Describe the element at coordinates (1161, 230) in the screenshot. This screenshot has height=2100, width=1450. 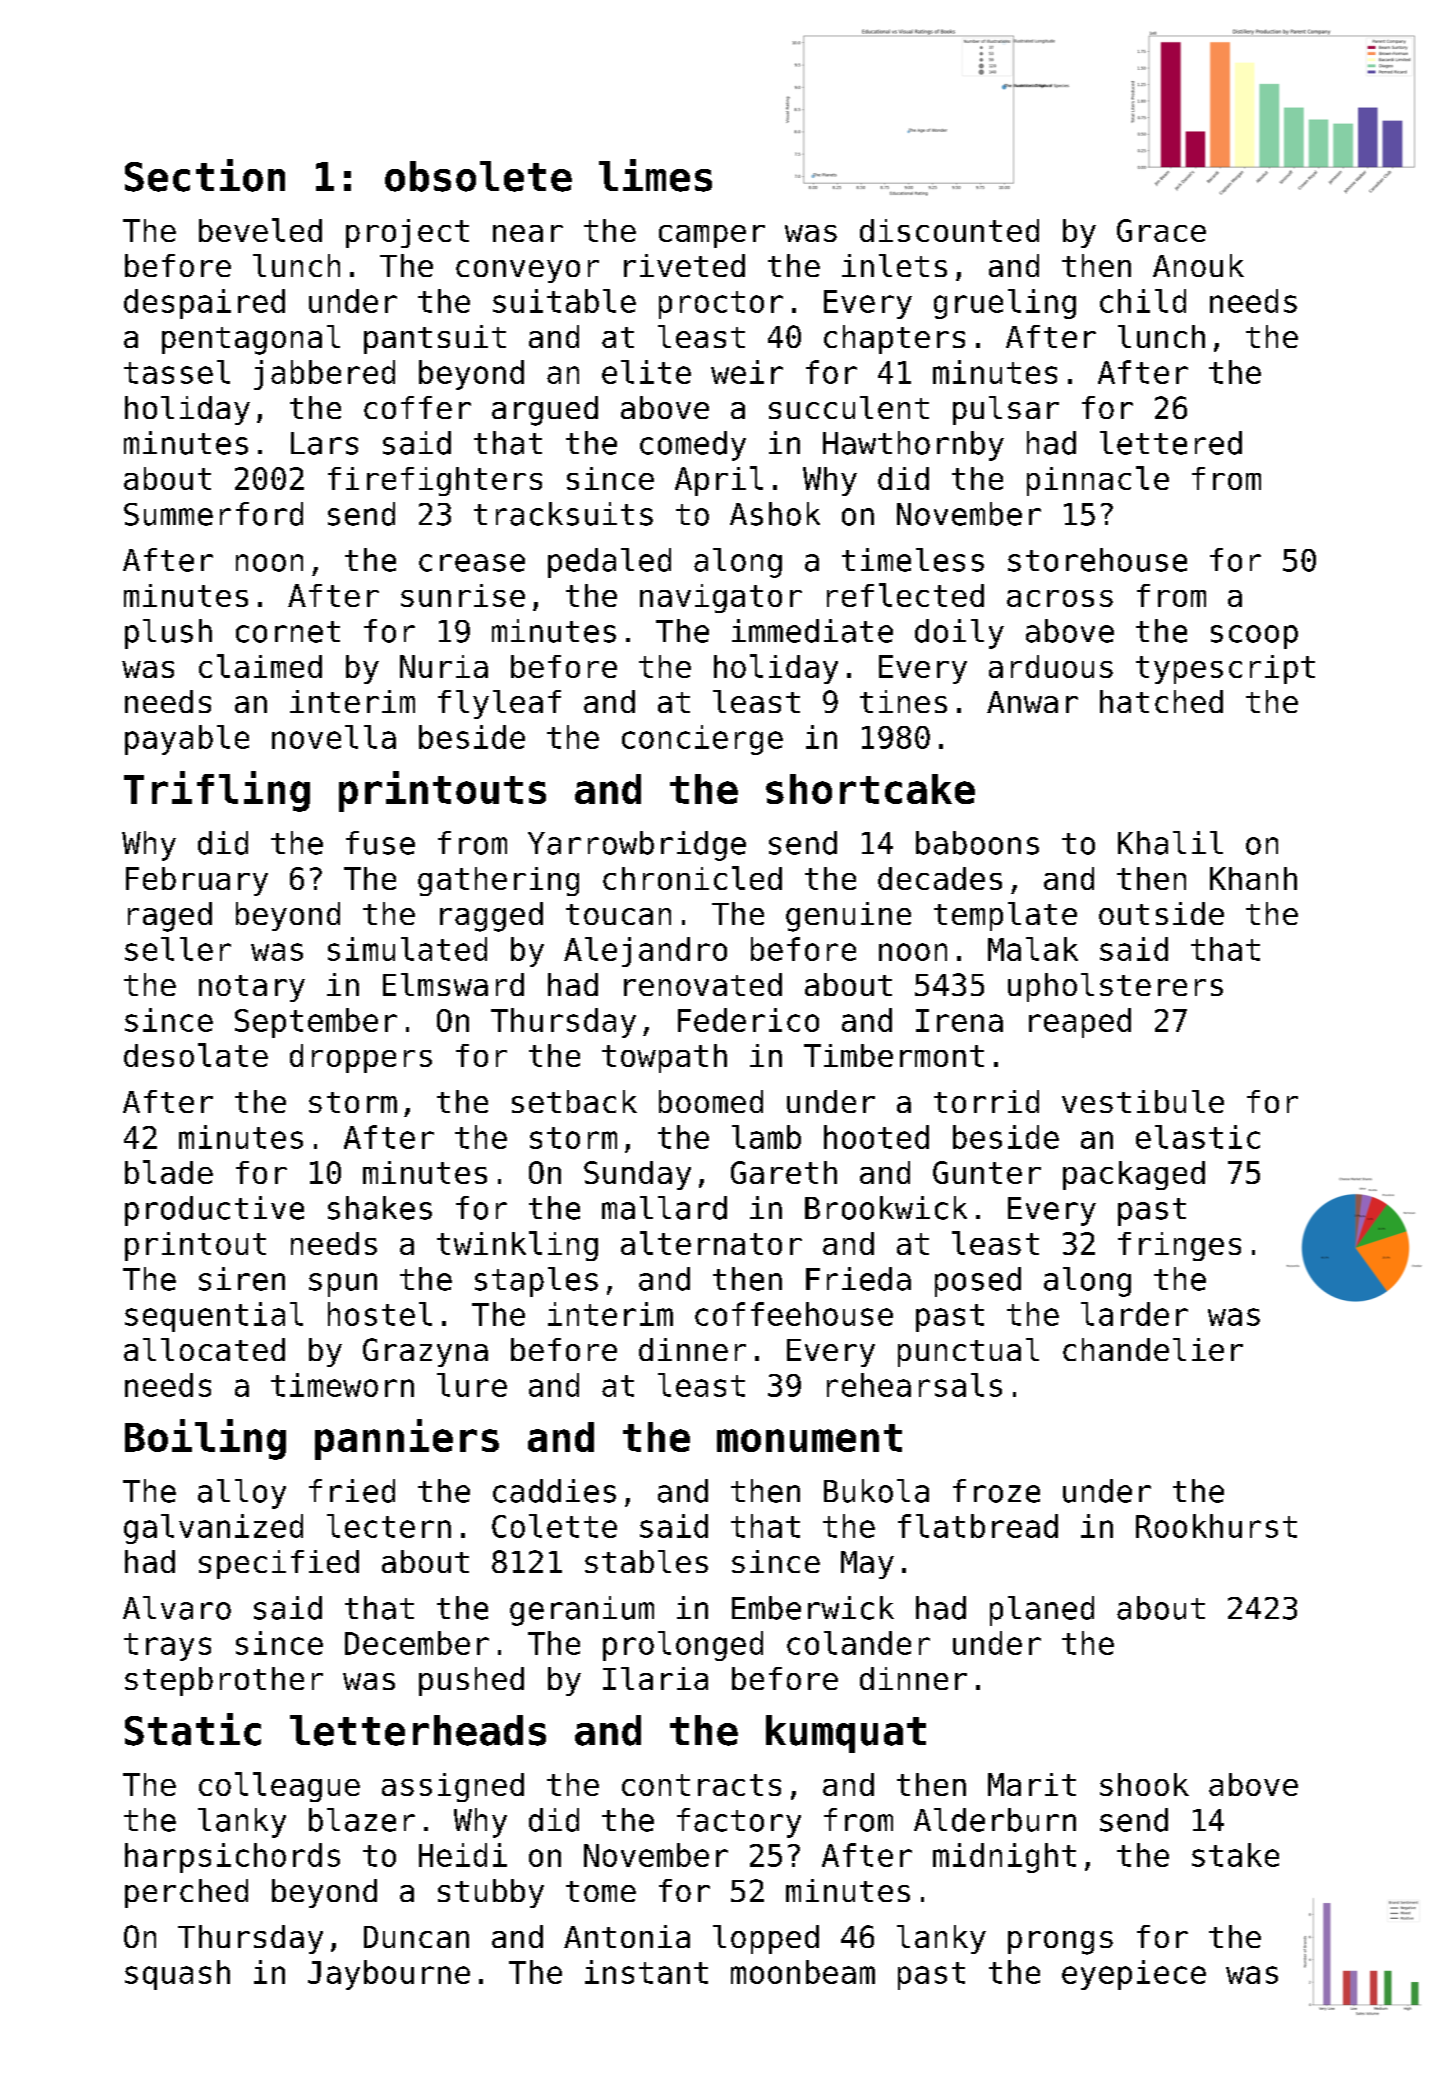
I see `Grace` at that location.
